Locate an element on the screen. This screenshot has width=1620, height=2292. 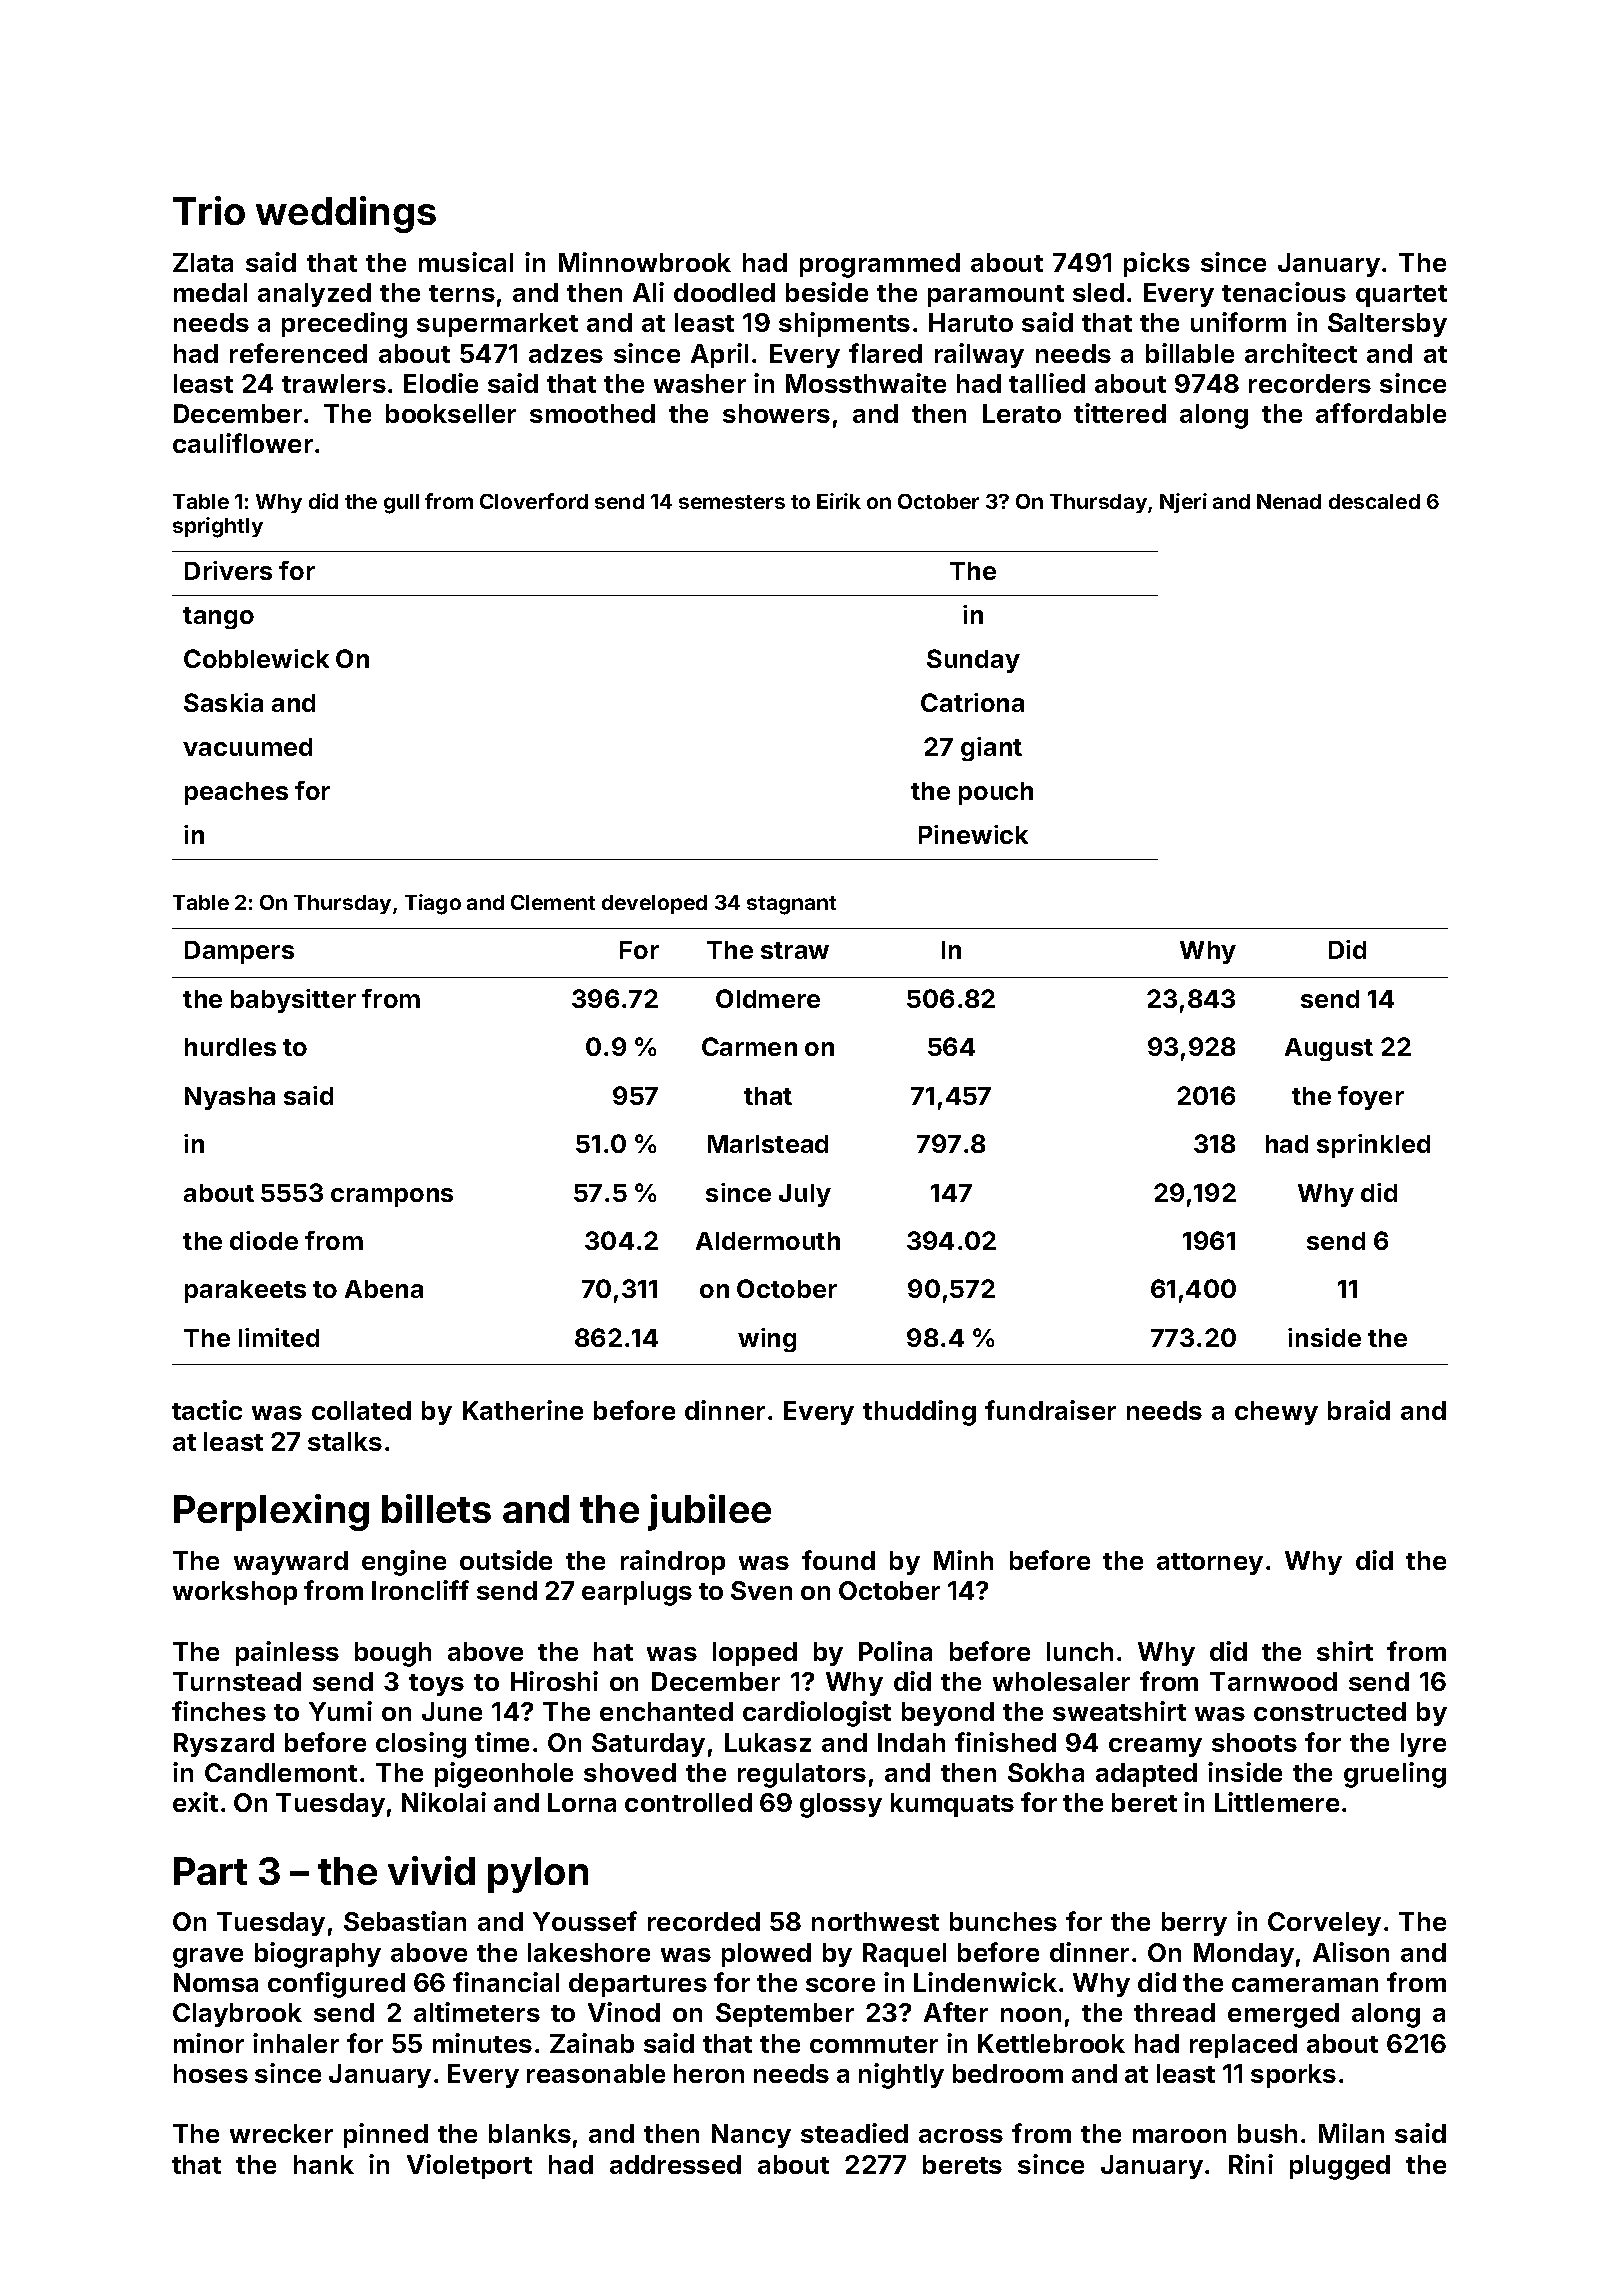
Minnowbrook is located at coordinates (645, 262).
